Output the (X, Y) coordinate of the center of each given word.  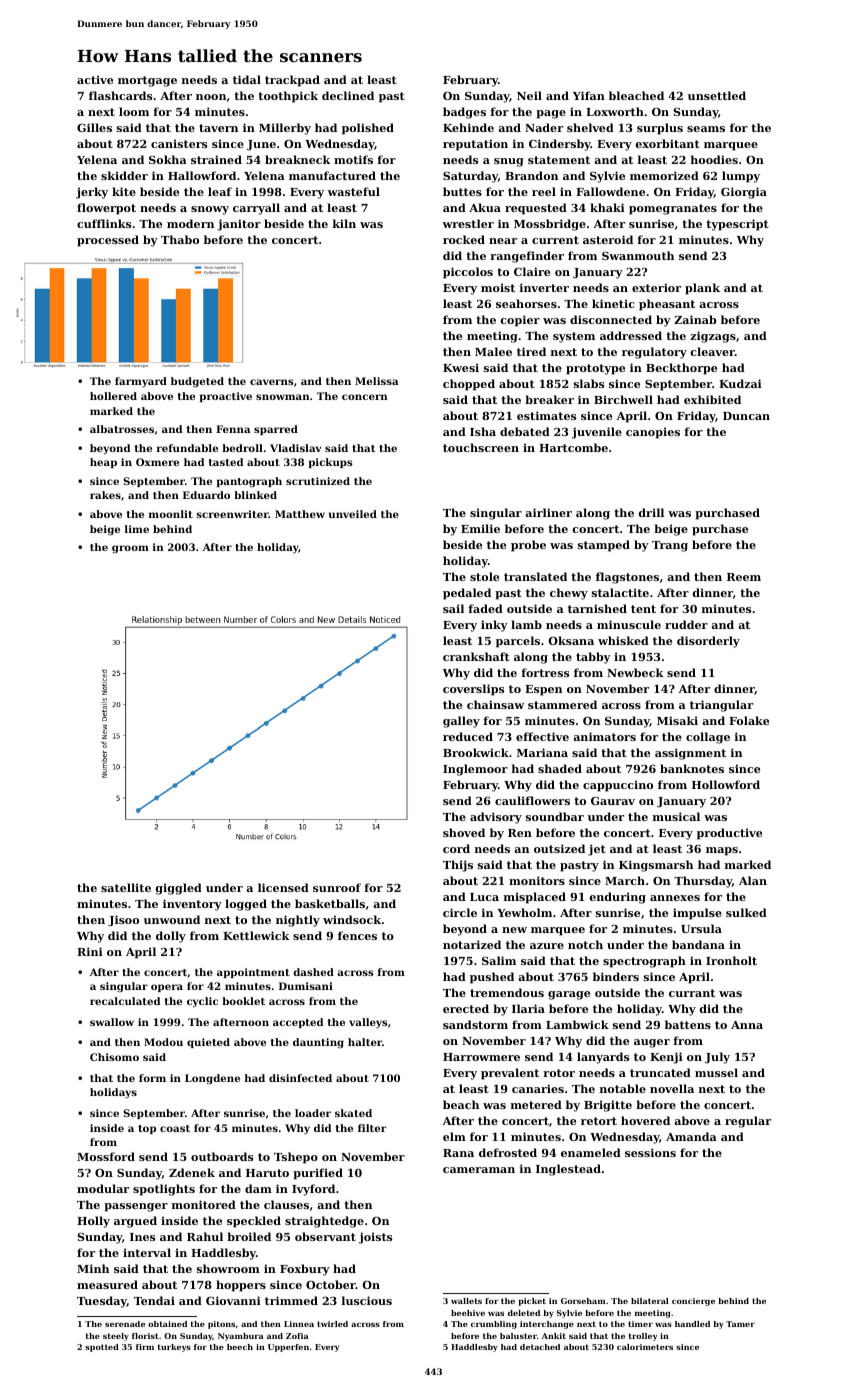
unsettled (717, 95)
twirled (332, 1324)
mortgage (147, 81)
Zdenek (192, 1172)
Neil (529, 95)
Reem (744, 577)
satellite (126, 887)
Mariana (542, 752)
